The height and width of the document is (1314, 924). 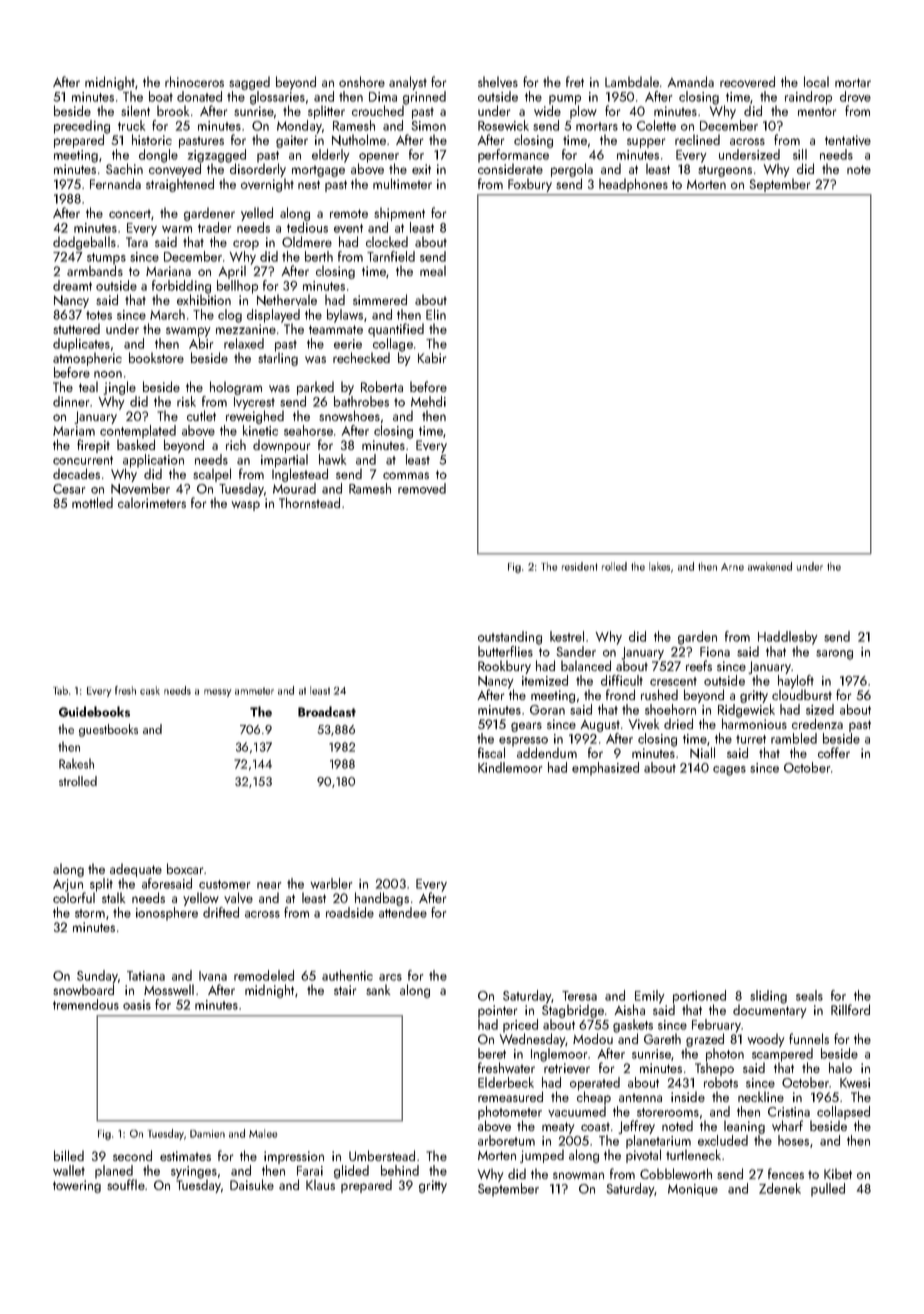 I want to click on local, so click(x=816, y=81).
